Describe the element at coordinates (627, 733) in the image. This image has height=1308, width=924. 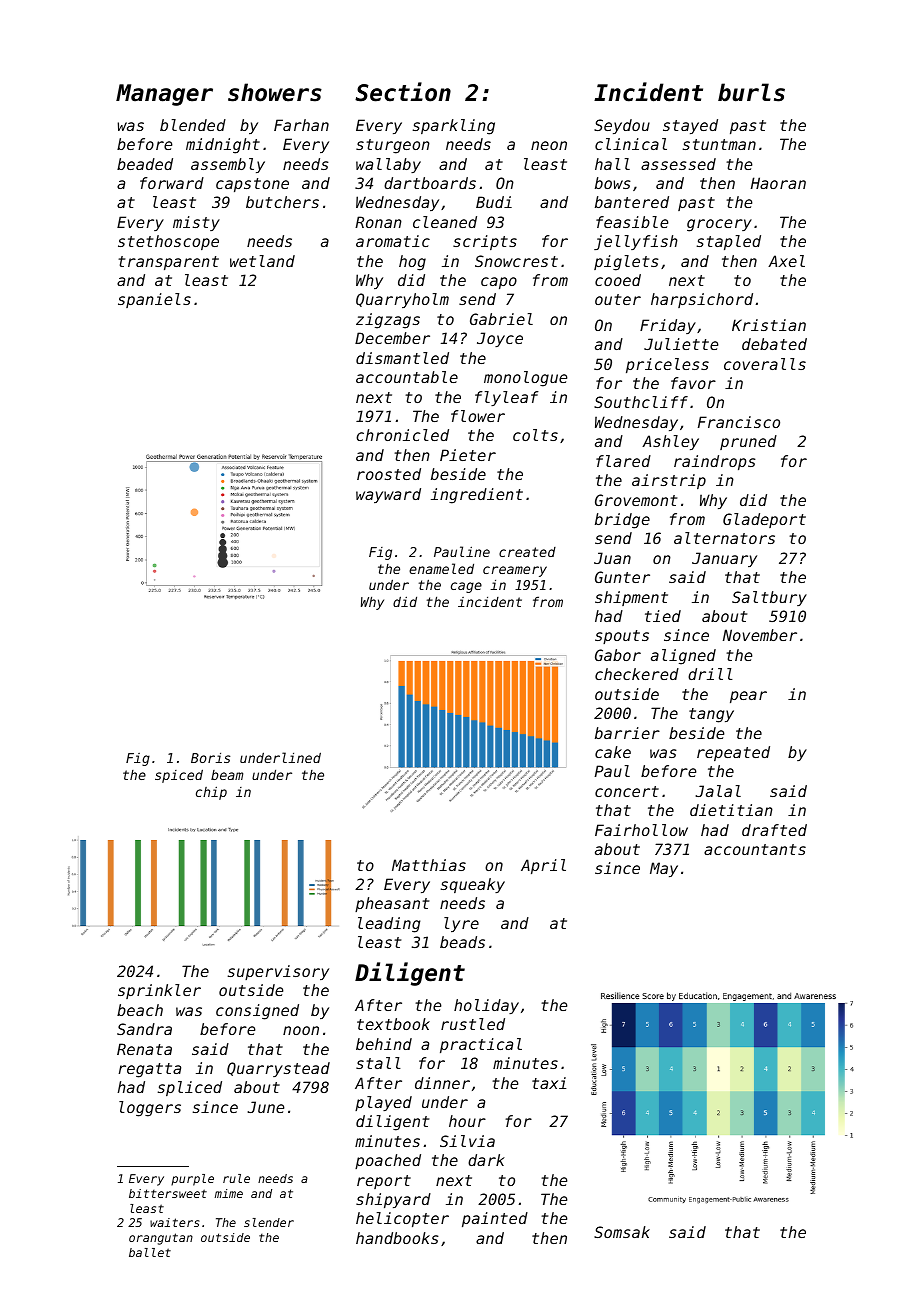
I see `barrier` at that location.
